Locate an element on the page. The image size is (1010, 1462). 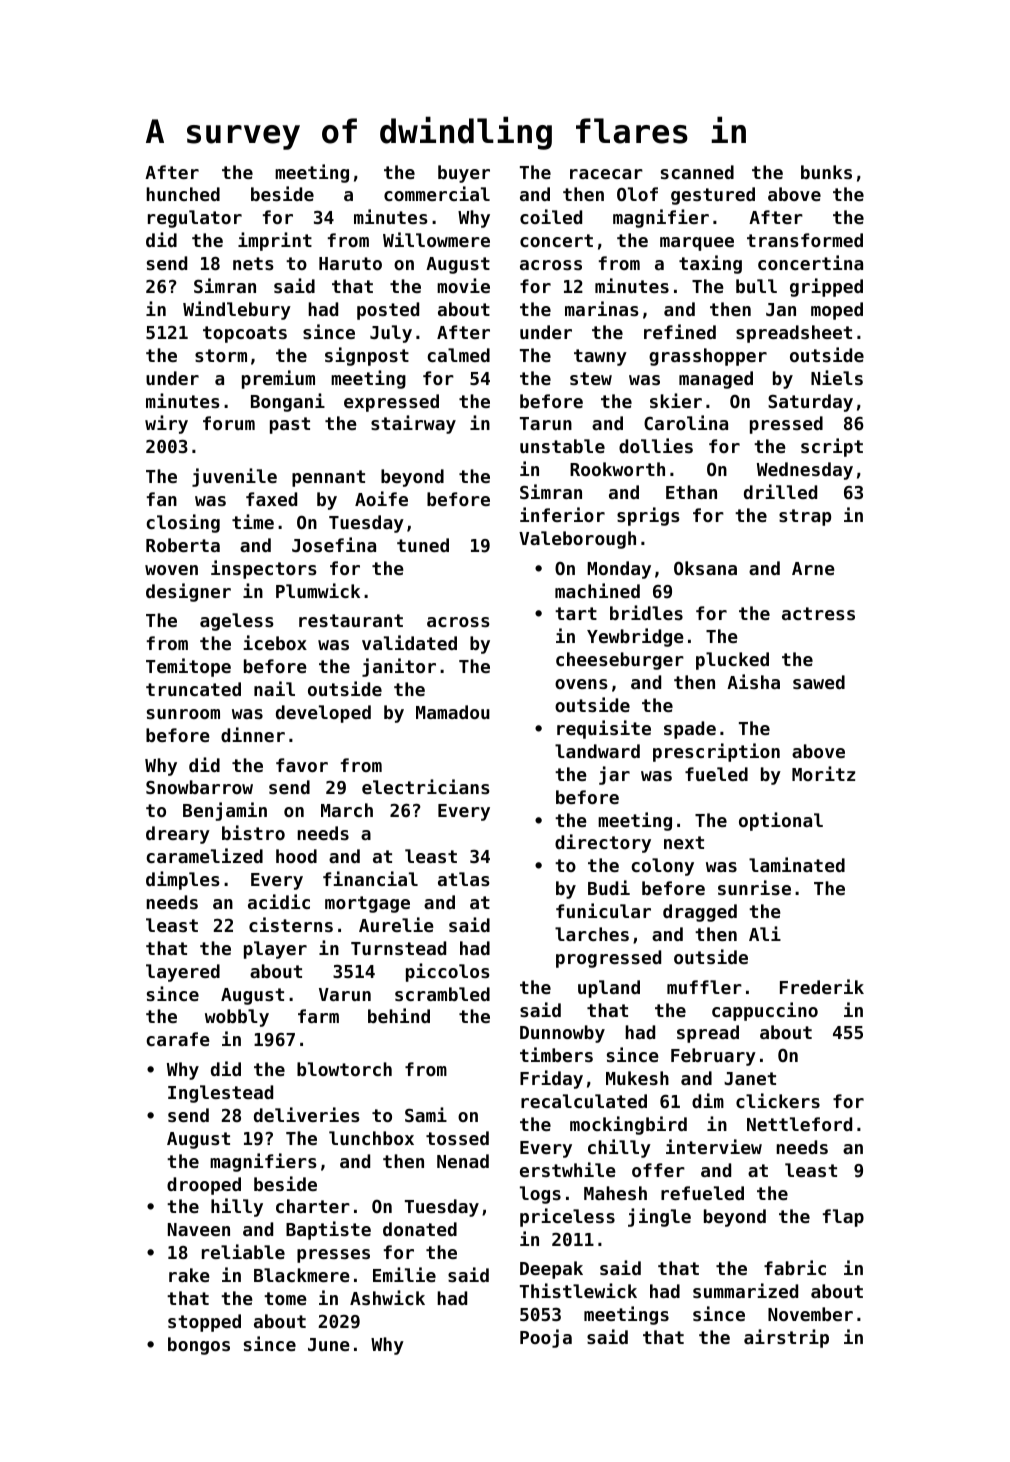
priceless is located at coordinates (567, 1217).
